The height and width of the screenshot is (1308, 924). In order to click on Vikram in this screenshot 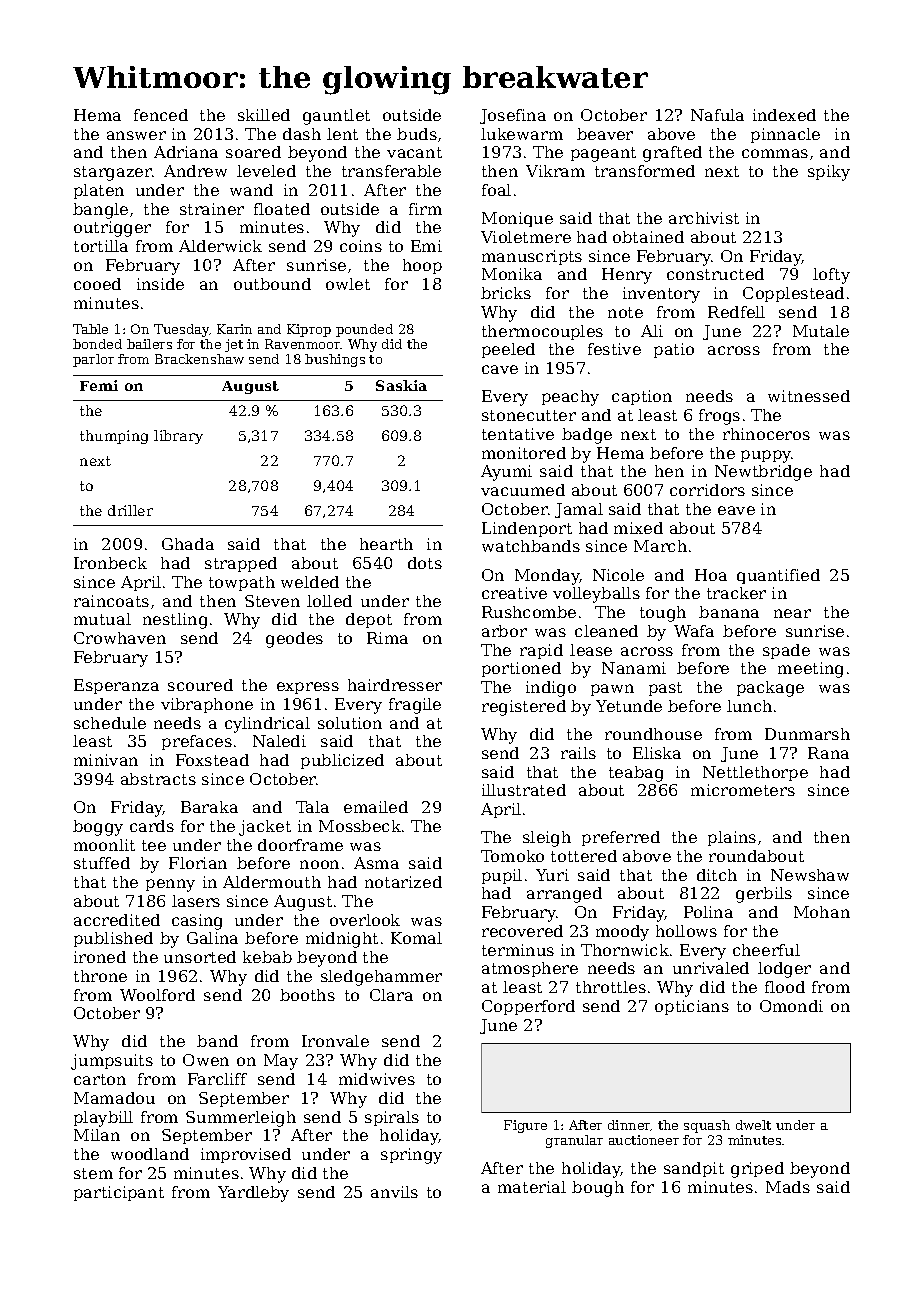, I will do `click(555, 171)`.
